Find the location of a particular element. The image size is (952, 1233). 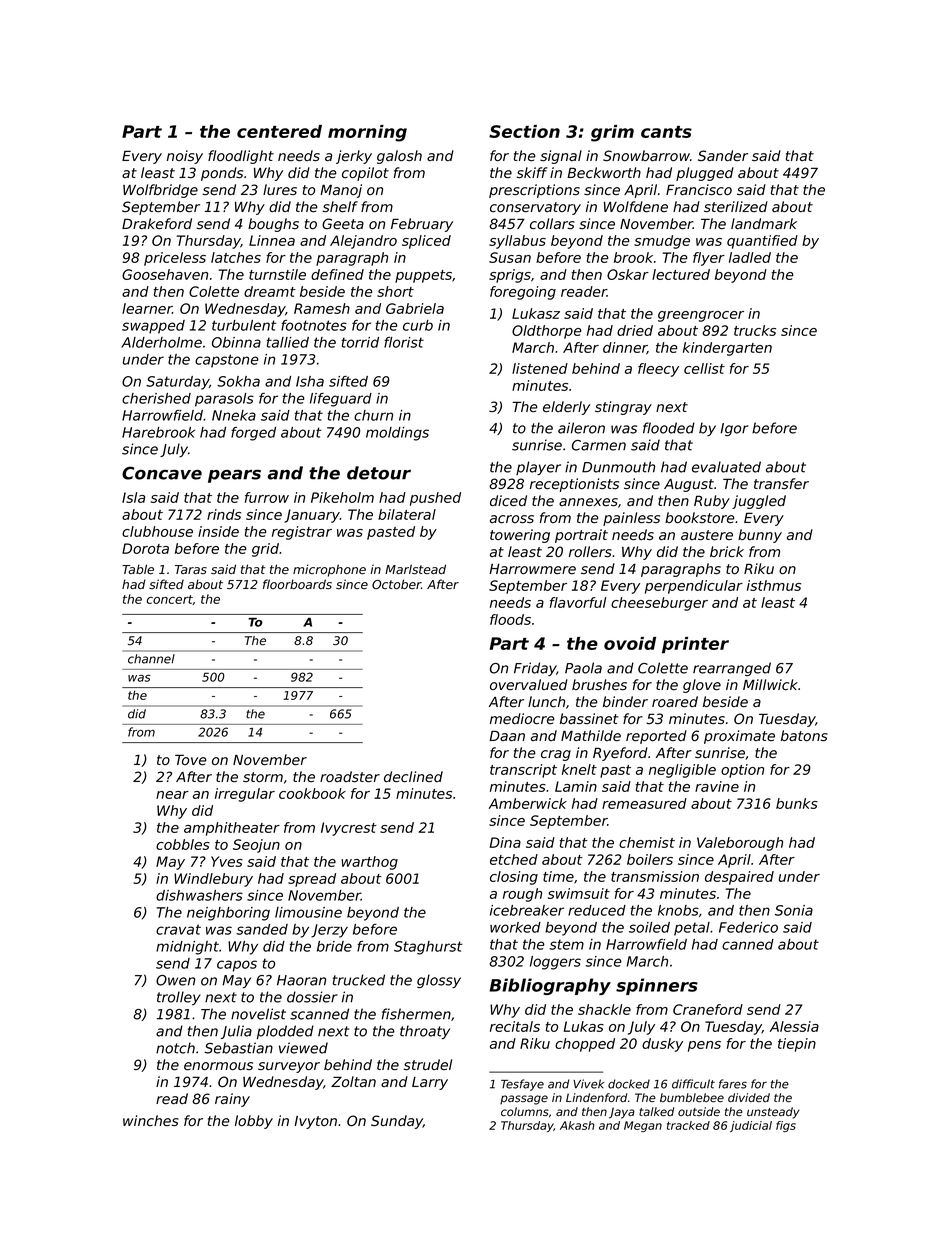

Section is located at coordinates (524, 131).
